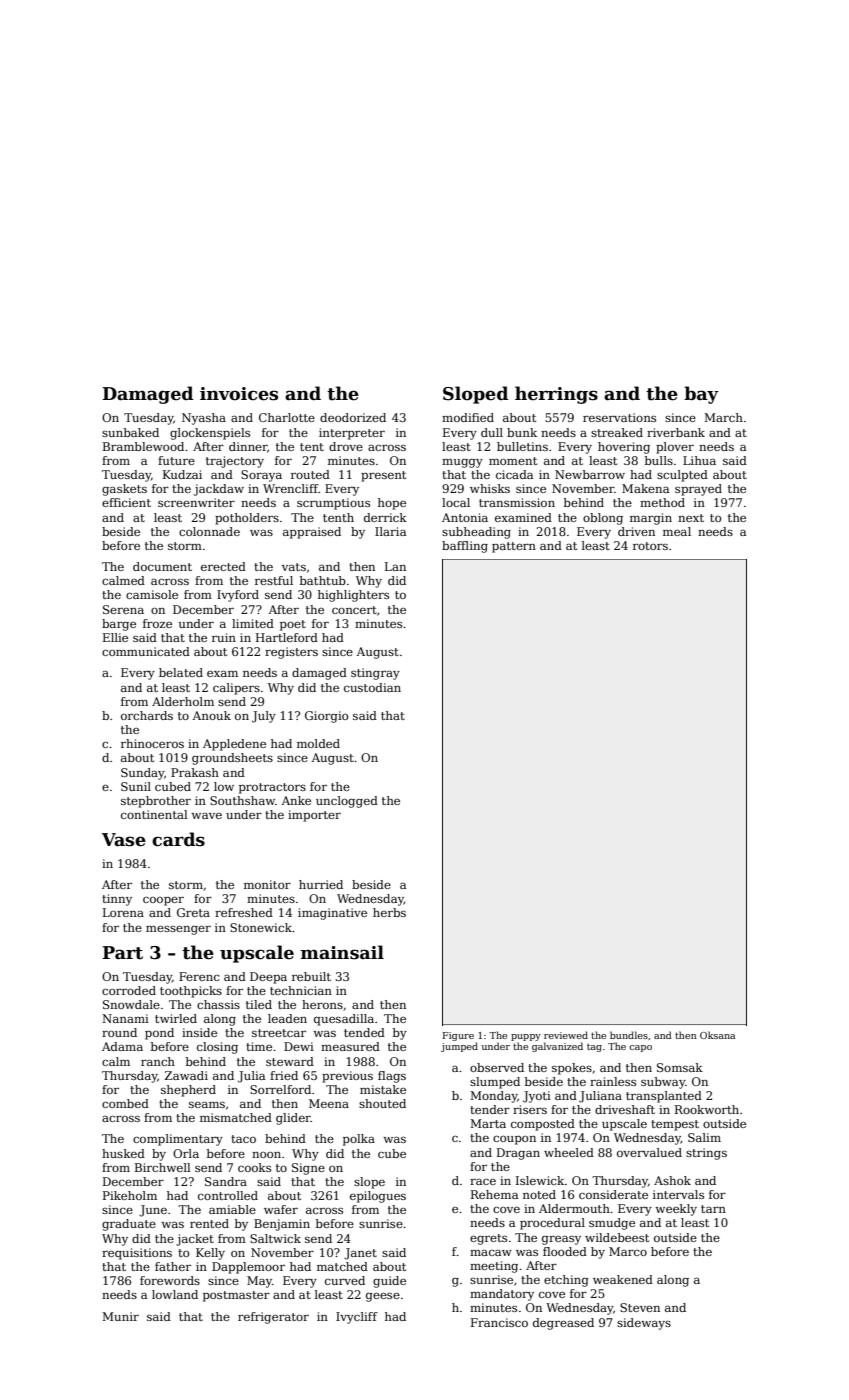 This screenshot has height=1400, width=849. Describe the element at coordinates (353, 596) in the screenshot. I see `highlighters` at that location.
